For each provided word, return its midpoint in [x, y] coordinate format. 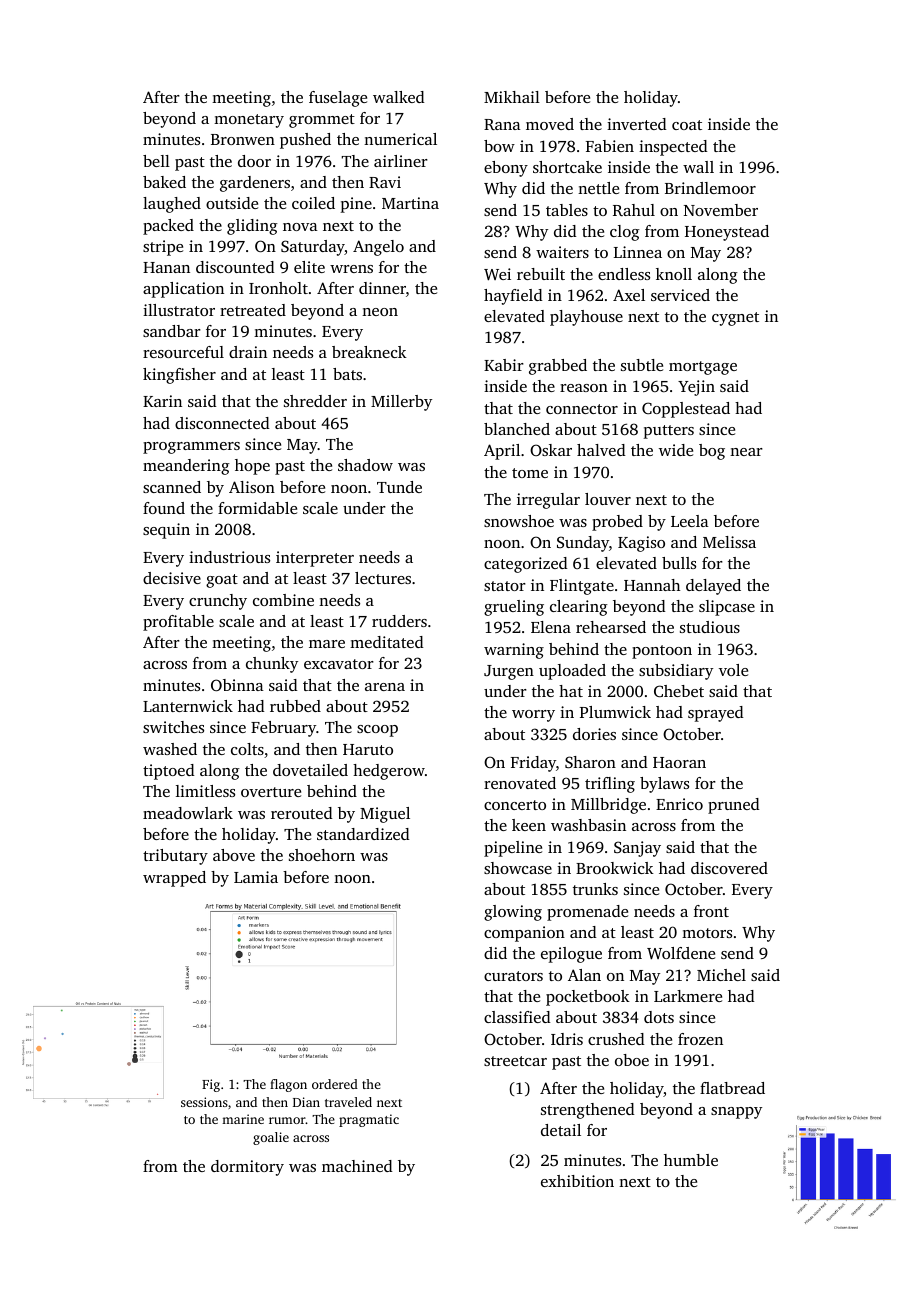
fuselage [338, 99]
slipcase [727, 608]
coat [687, 125]
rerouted [302, 813]
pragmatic [369, 1120]
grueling [514, 608]
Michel [721, 975]
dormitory [247, 1168]
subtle [642, 365]
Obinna [237, 685]
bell [156, 161]
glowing [513, 913]
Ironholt [278, 288]
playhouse [586, 318]
